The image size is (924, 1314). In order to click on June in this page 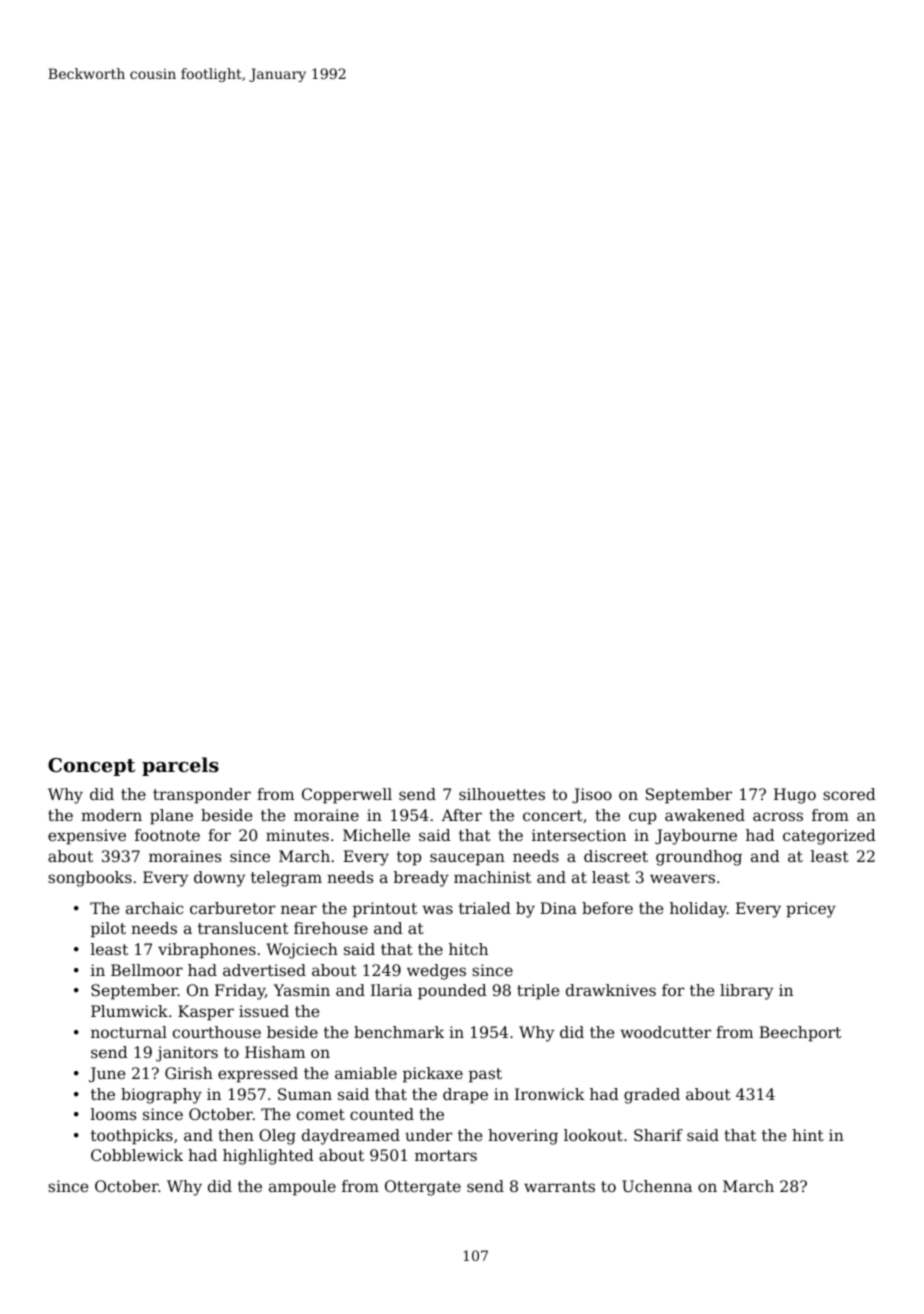, I will do `click(107, 1074)`.
